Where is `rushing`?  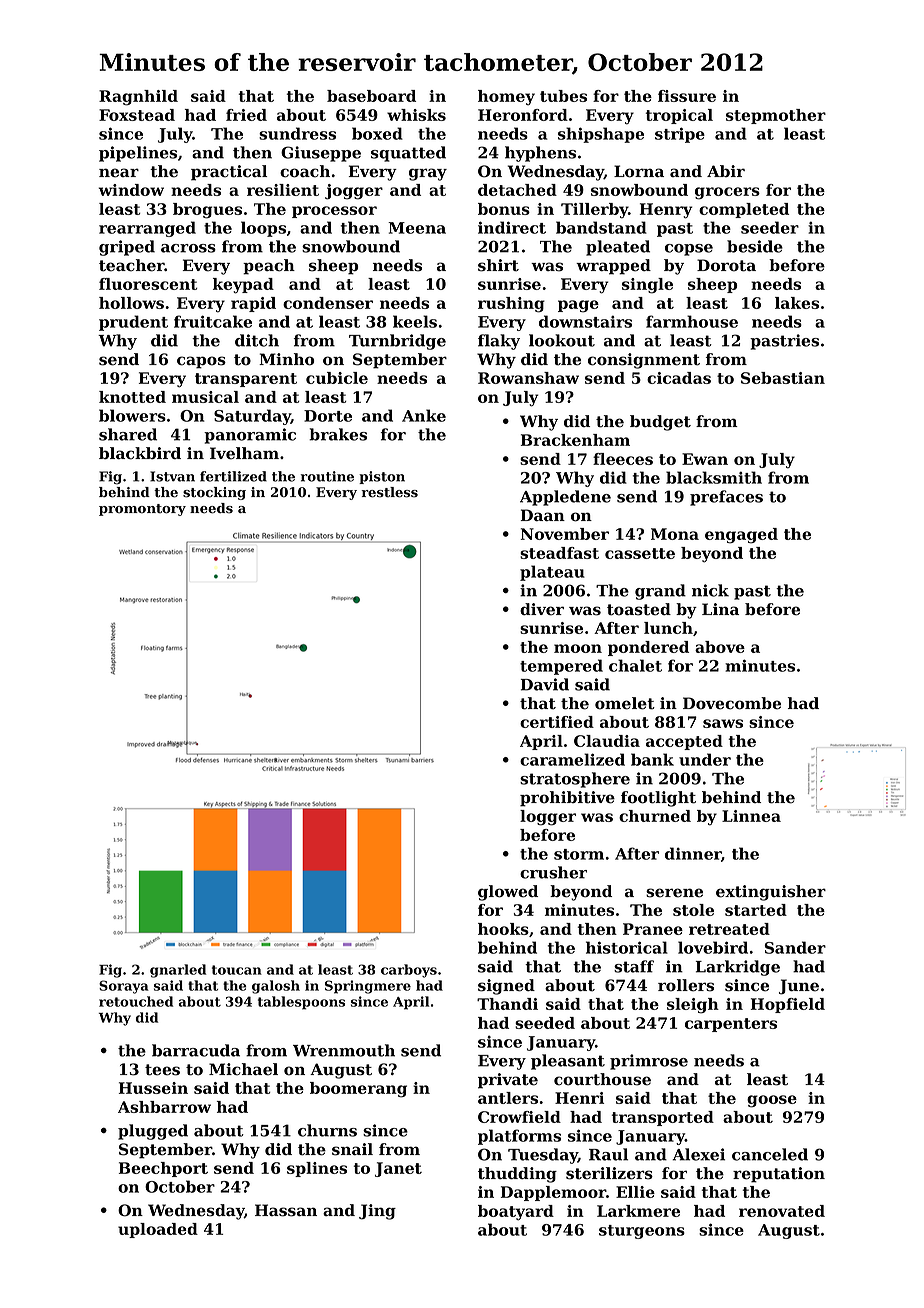 rushing is located at coordinates (511, 305).
